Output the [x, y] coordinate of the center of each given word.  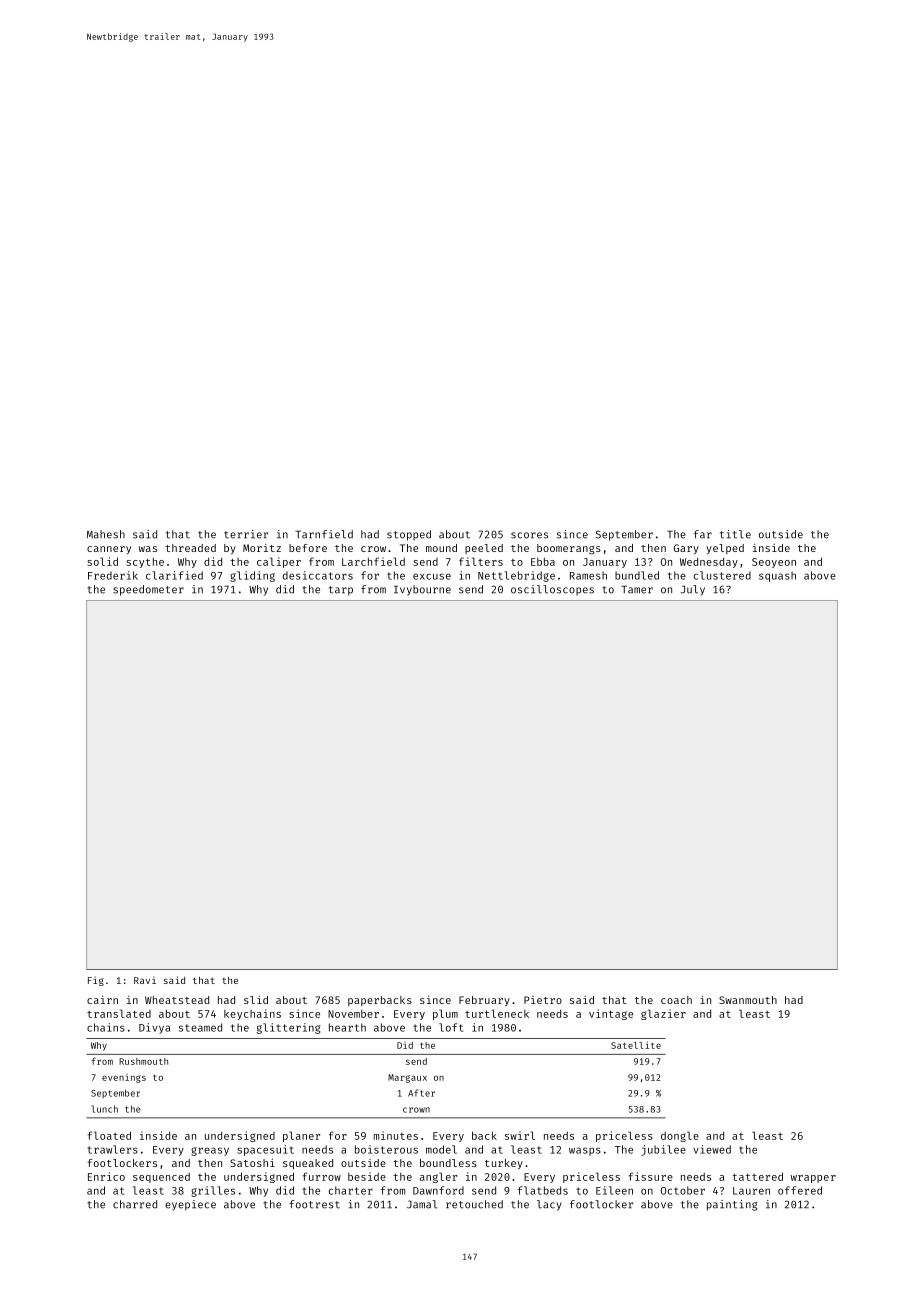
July [693, 590]
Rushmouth [143, 1061]
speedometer [148, 590]
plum [445, 1014]
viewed [712, 1149]
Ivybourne [422, 590]
